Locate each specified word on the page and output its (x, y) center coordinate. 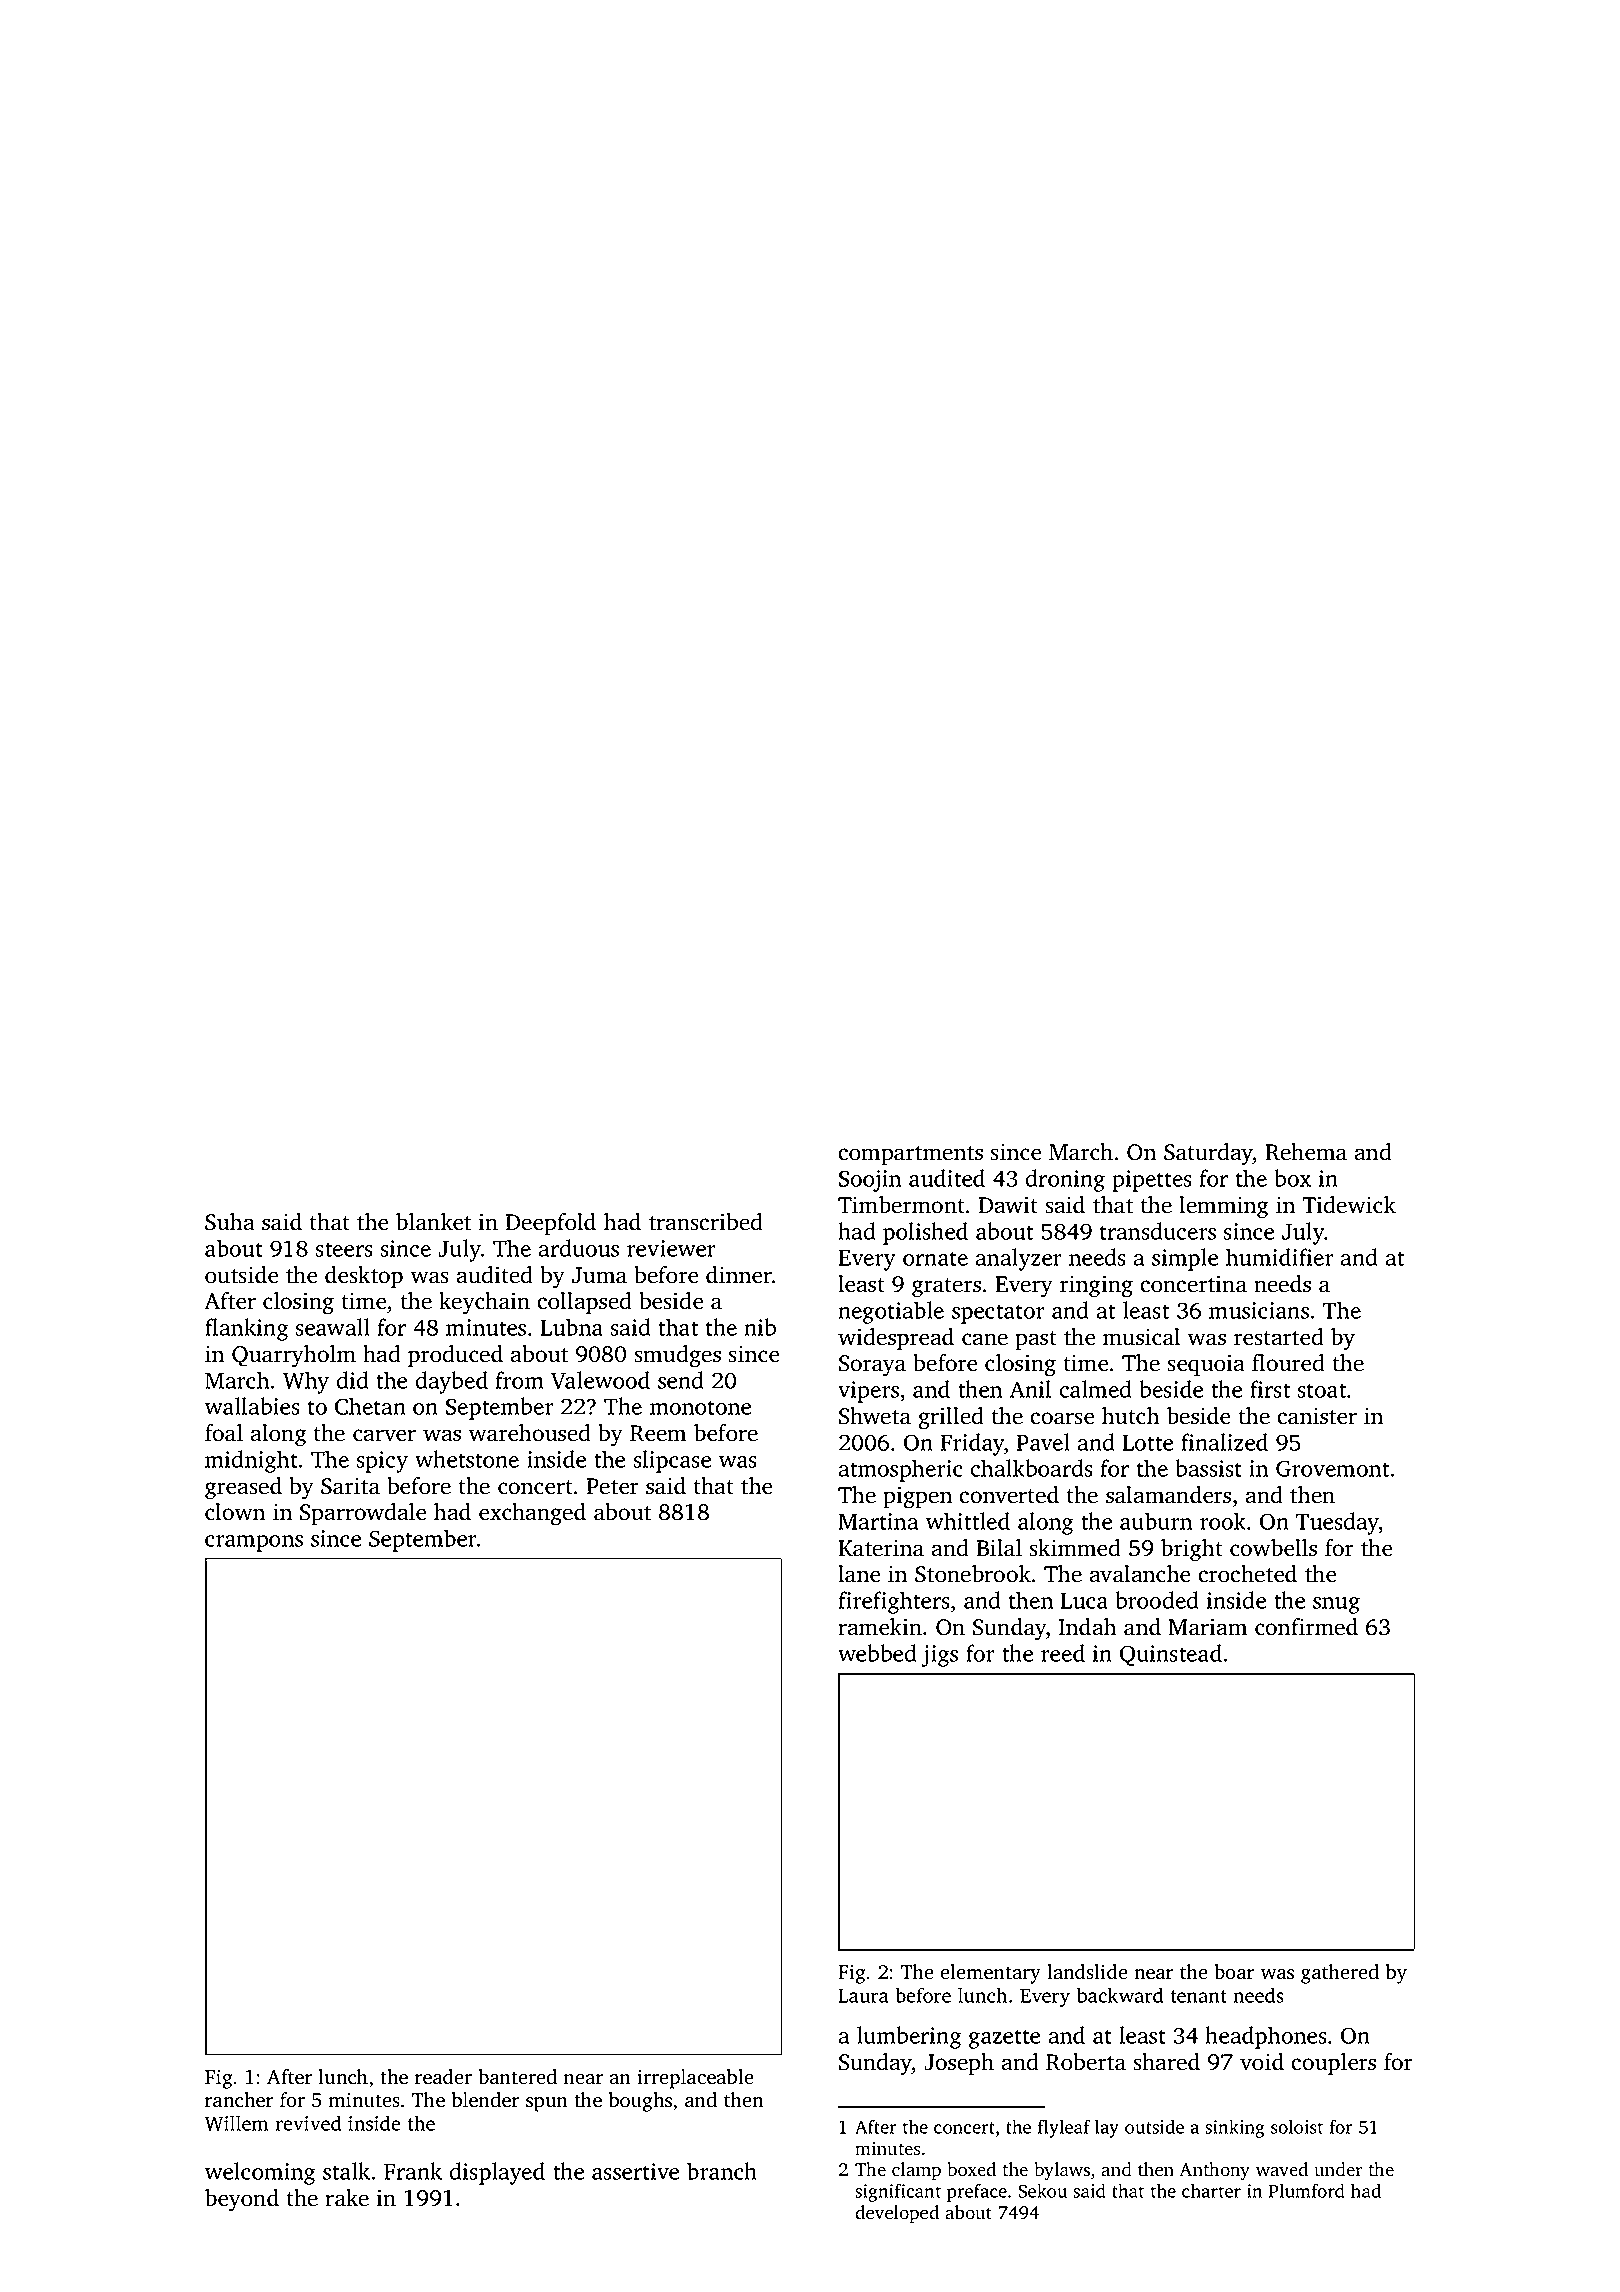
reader (443, 2077)
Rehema (1306, 1152)
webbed (877, 1653)
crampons (254, 1543)
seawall (333, 1327)
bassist (1208, 1468)
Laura (863, 1996)
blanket (433, 1222)
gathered (1340, 1974)
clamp (916, 2171)
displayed (497, 2173)
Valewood (600, 1380)
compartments (911, 1155)
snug (1336, 1605)
